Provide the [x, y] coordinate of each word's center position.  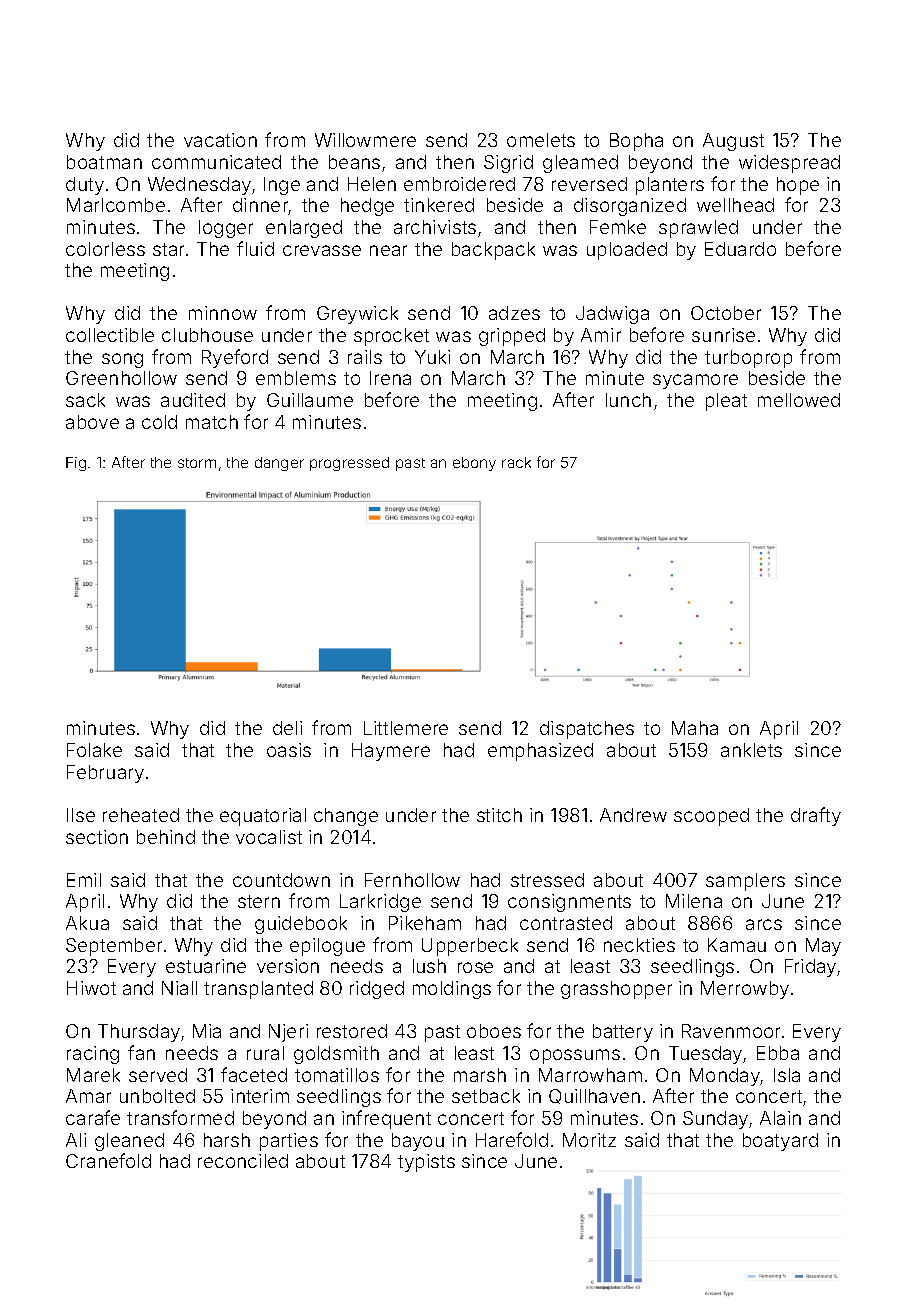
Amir [601, 335]
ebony [474, 464]
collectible [110, 335]
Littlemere [406, 728]
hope [798, 186]
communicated [216, 162]
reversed [589, 184]
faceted [254, 1074]
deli [287, 728]
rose [475, 967]
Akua [87, 923]
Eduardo [740, 249]
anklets [751, 750]
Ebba [778, 1053]
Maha [695, 728]
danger [279, 464]
